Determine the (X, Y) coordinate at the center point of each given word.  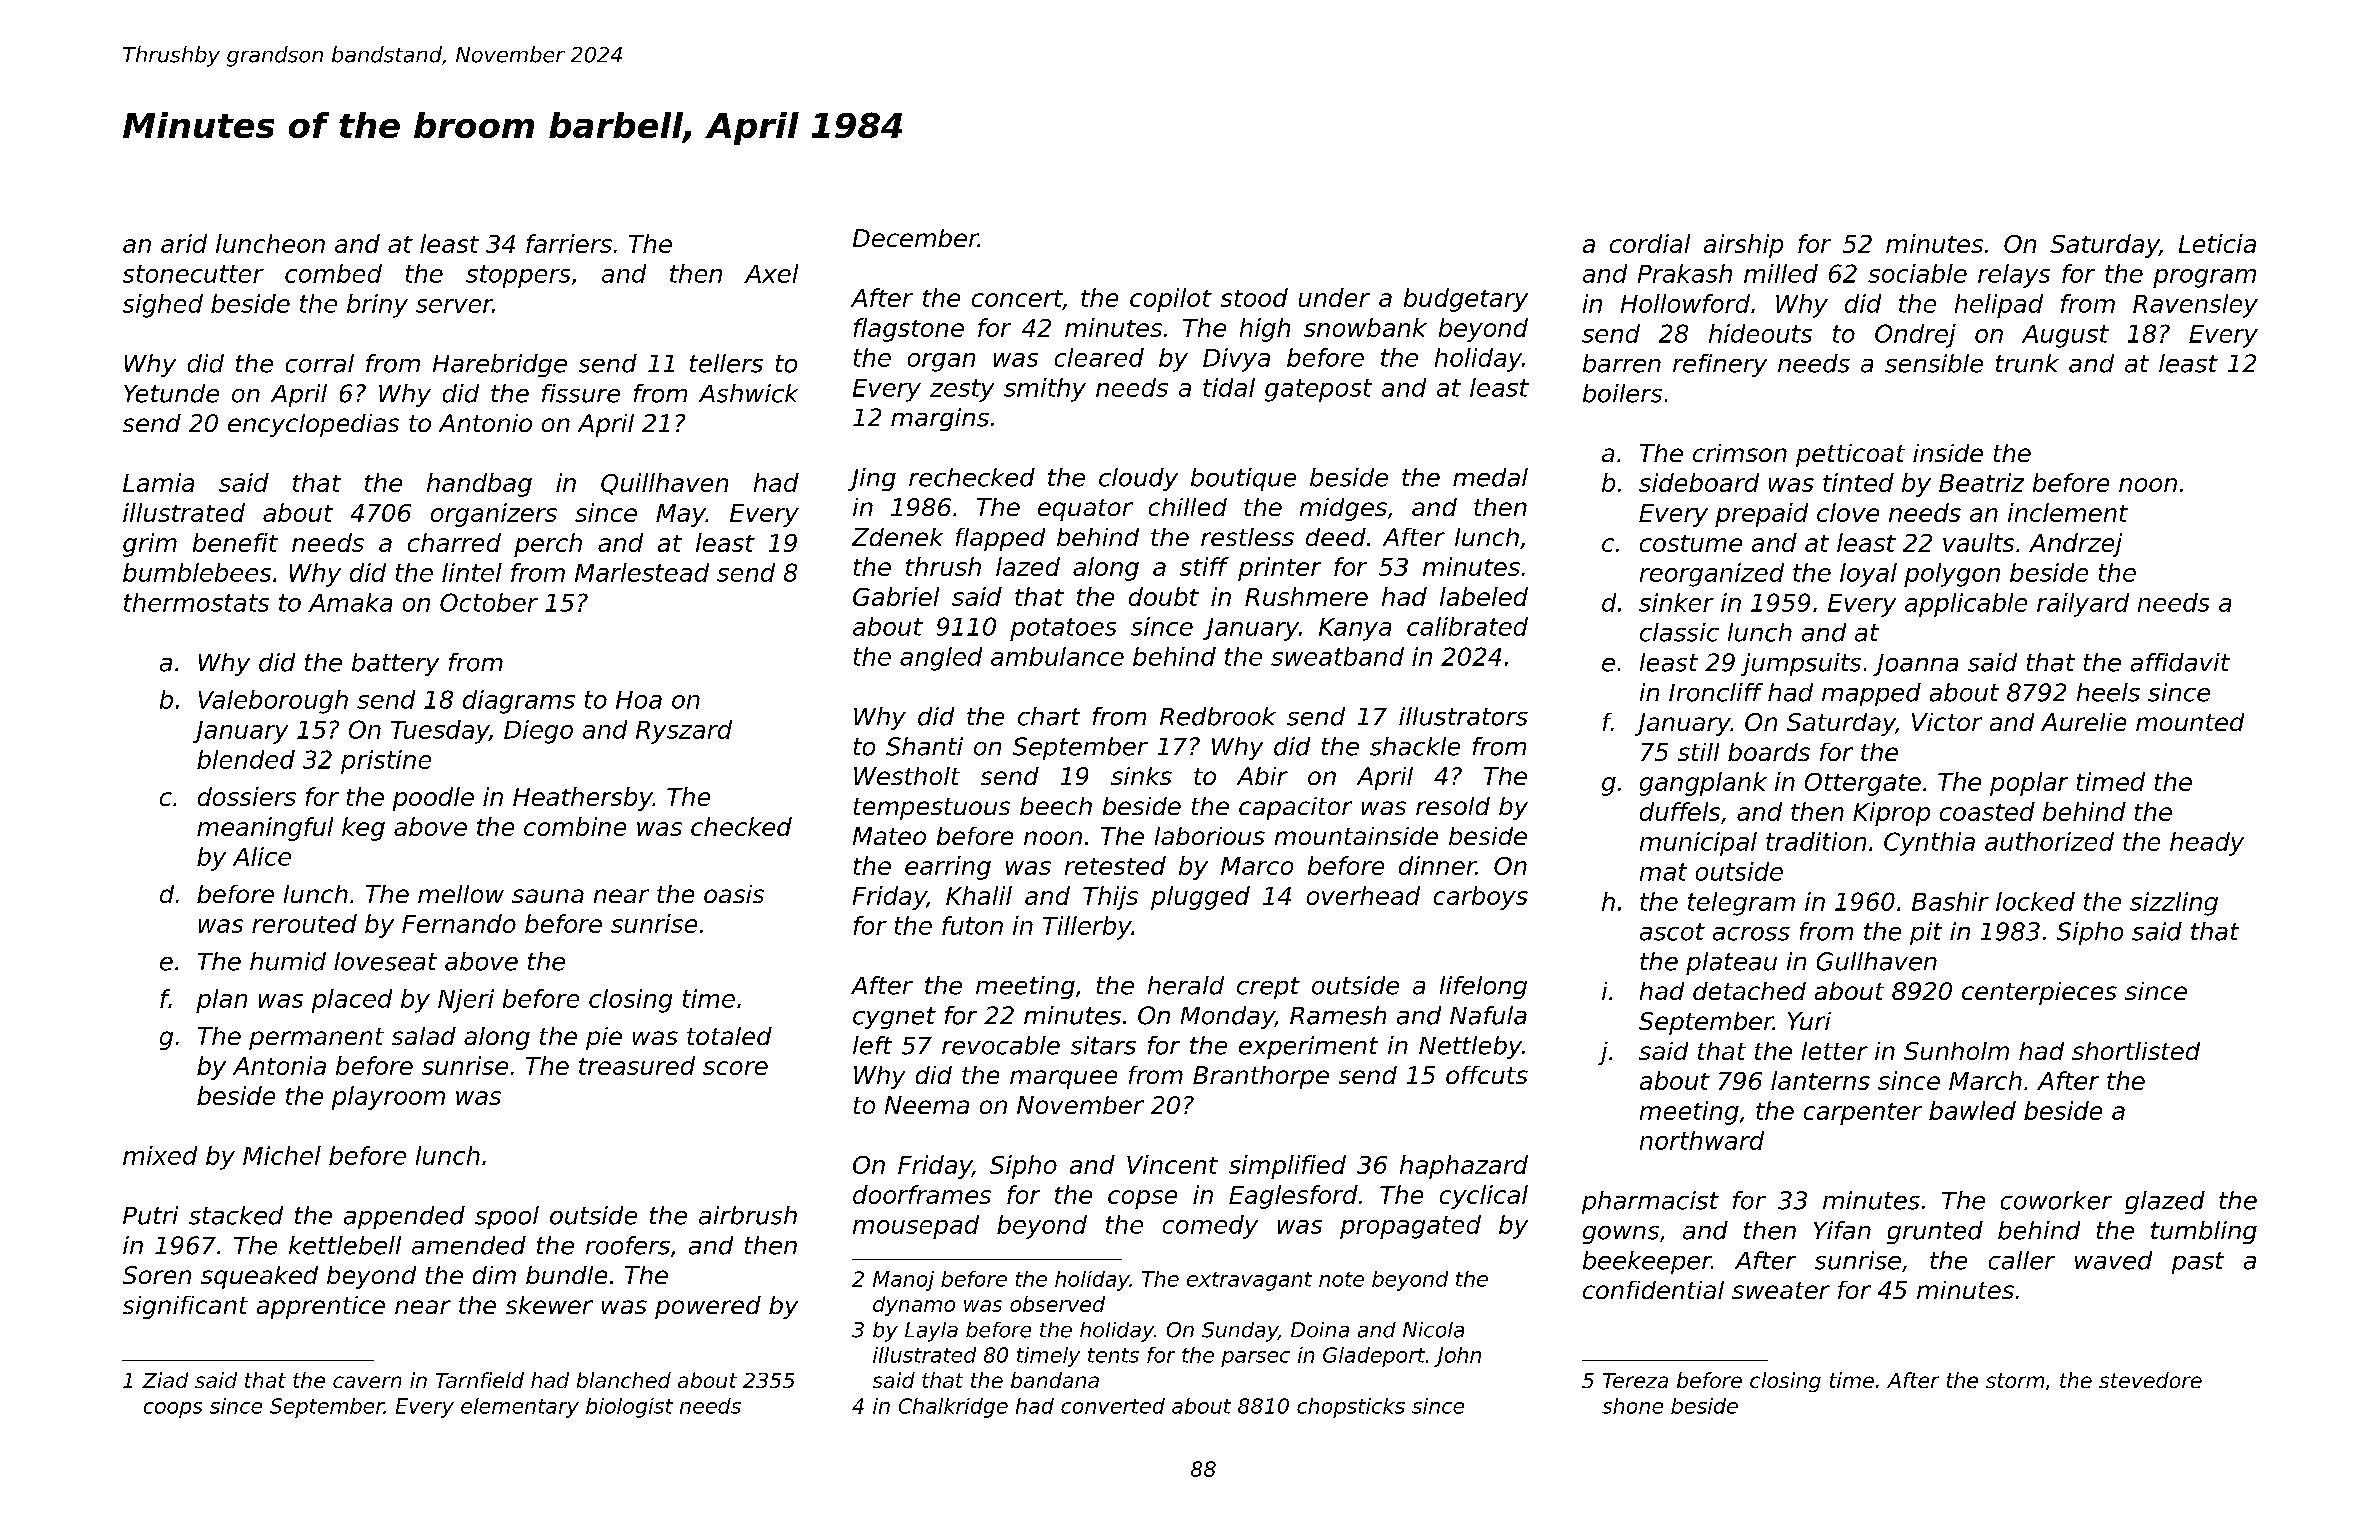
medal (1490, 477)
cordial (1650, 243)
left (872, 1045)
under (1334, 297)
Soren (157, 1275)
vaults (1978, 542)
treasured (637, 1065)
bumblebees (197, 572)
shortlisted (2136, 1051)
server (454, 306)
